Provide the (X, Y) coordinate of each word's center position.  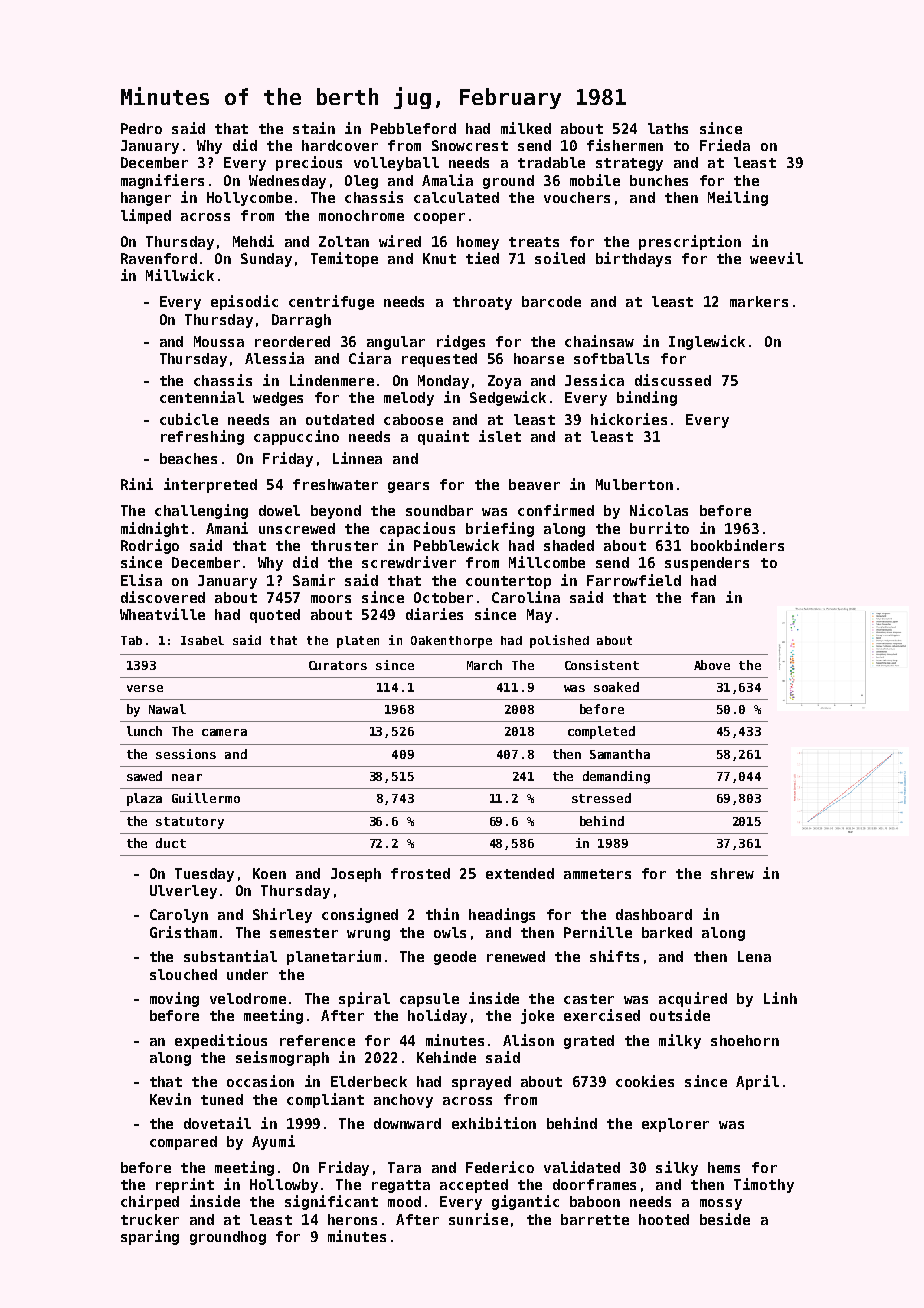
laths (668, 128)
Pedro (141, 128)
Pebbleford (413, 128)
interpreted (210, 485)
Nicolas (659, 510)
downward (407, 1123)
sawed (144, 776)
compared (183, 1143)
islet (500, 436)
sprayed (481, 1083)
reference (317, 1040)
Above (712, 665)
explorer (675, 1125)
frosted (420, 873)
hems (724, 1167)
